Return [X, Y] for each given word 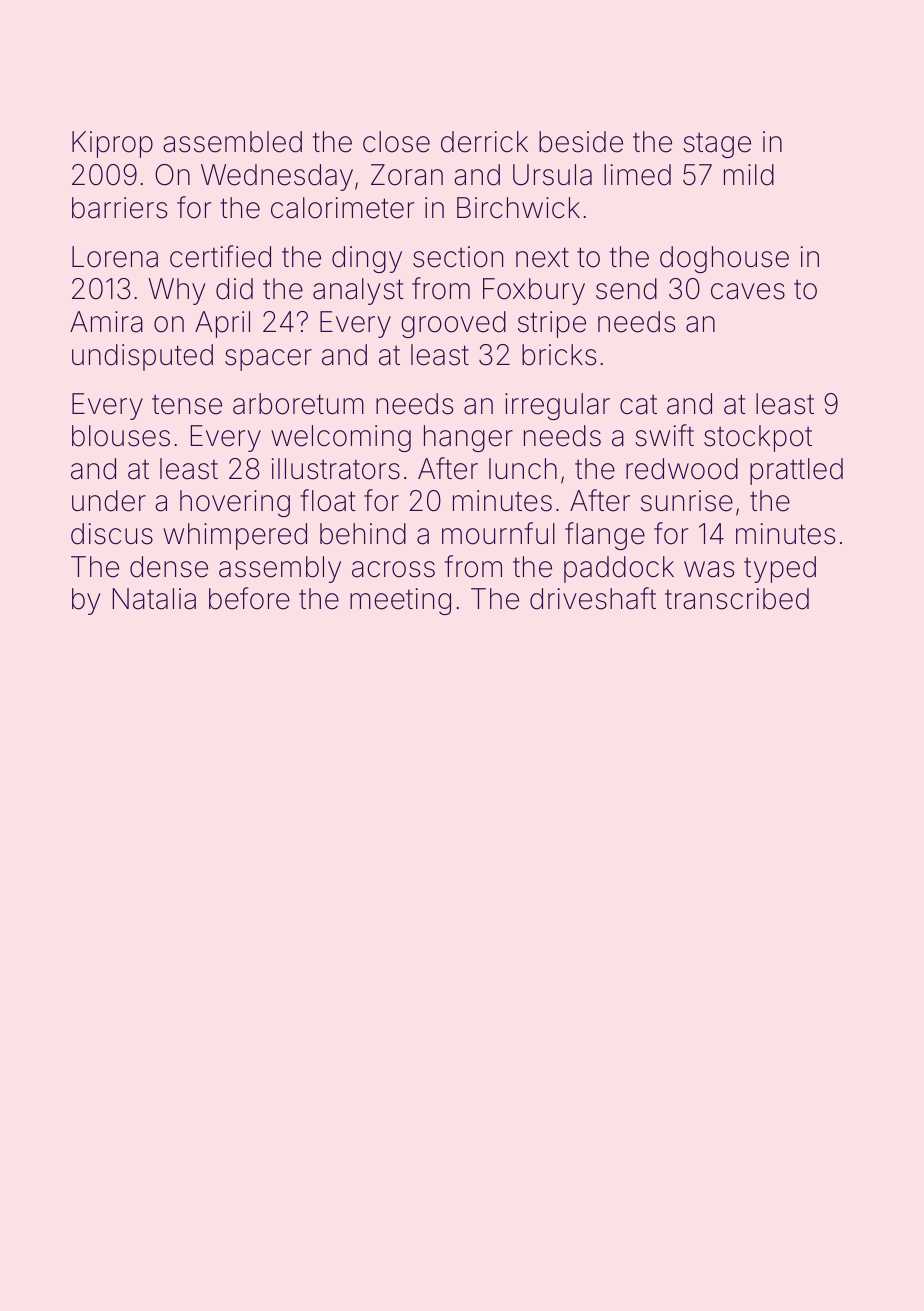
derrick [484, 142]
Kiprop [112, 144]
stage [717, 145]
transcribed [737, 599]
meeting [400, 601]
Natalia [154, 599]
